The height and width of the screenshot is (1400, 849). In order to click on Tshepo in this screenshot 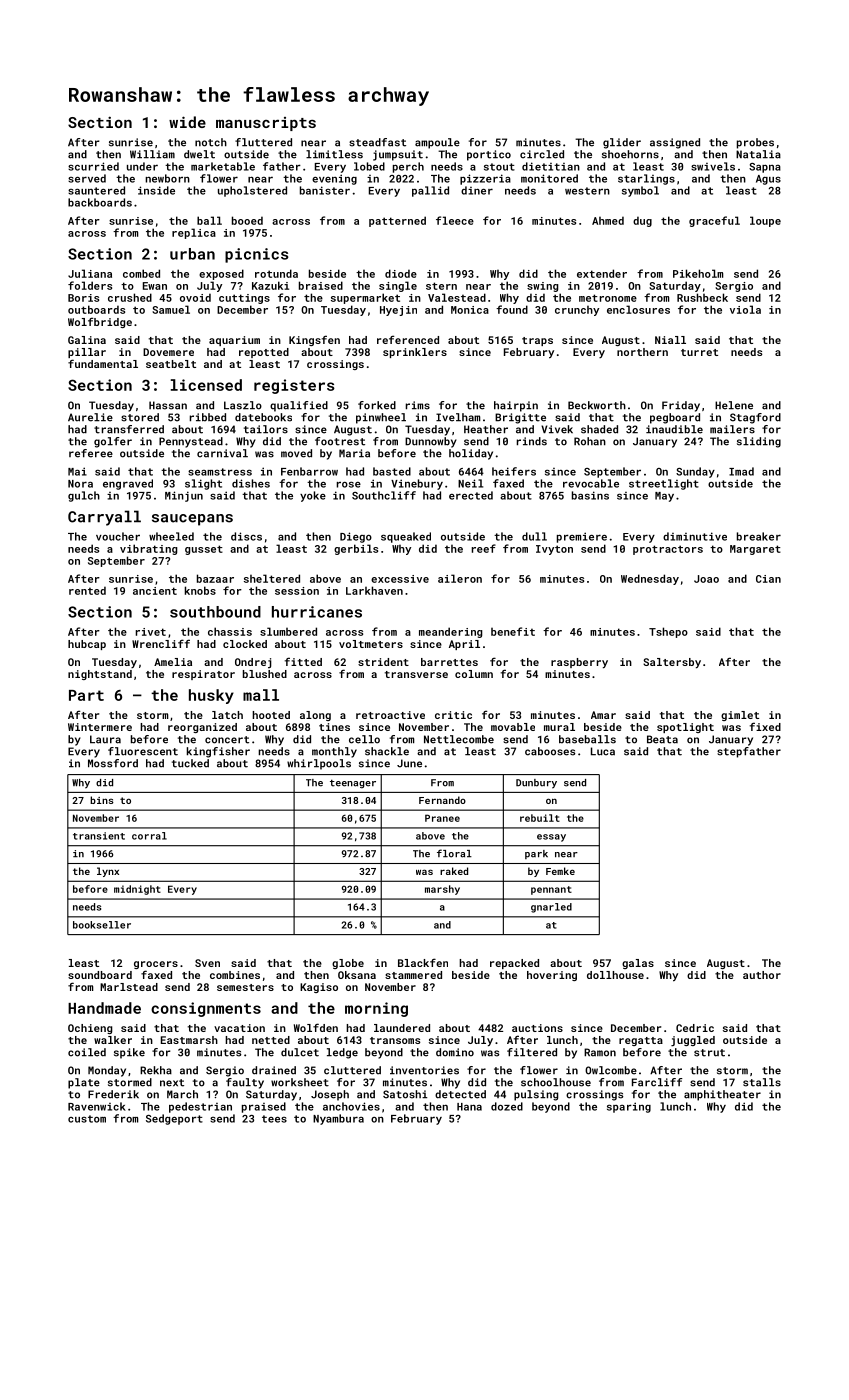, I will do `click(668, 632)`.
